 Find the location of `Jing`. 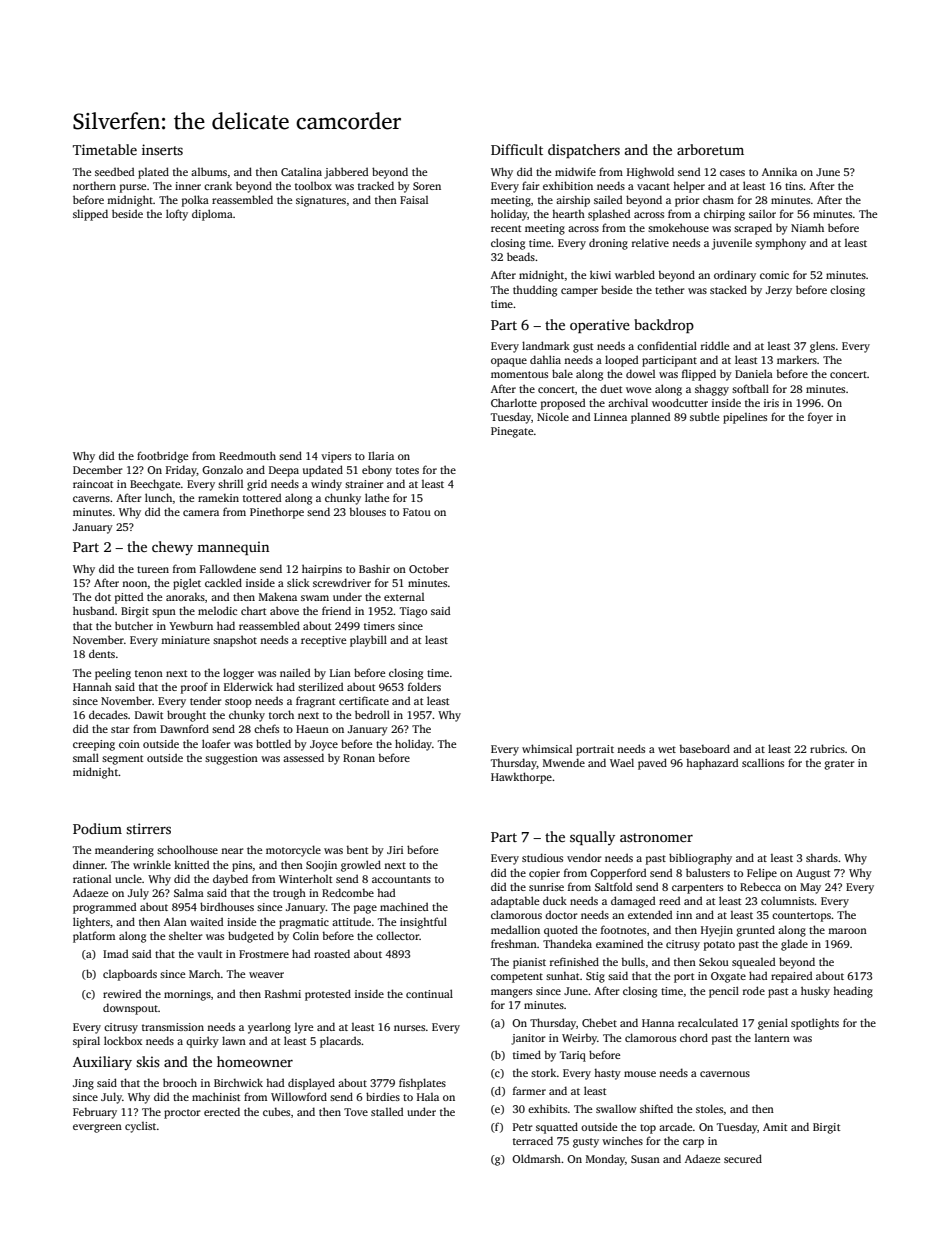

Jing is located at coordinates (83, 1084).
